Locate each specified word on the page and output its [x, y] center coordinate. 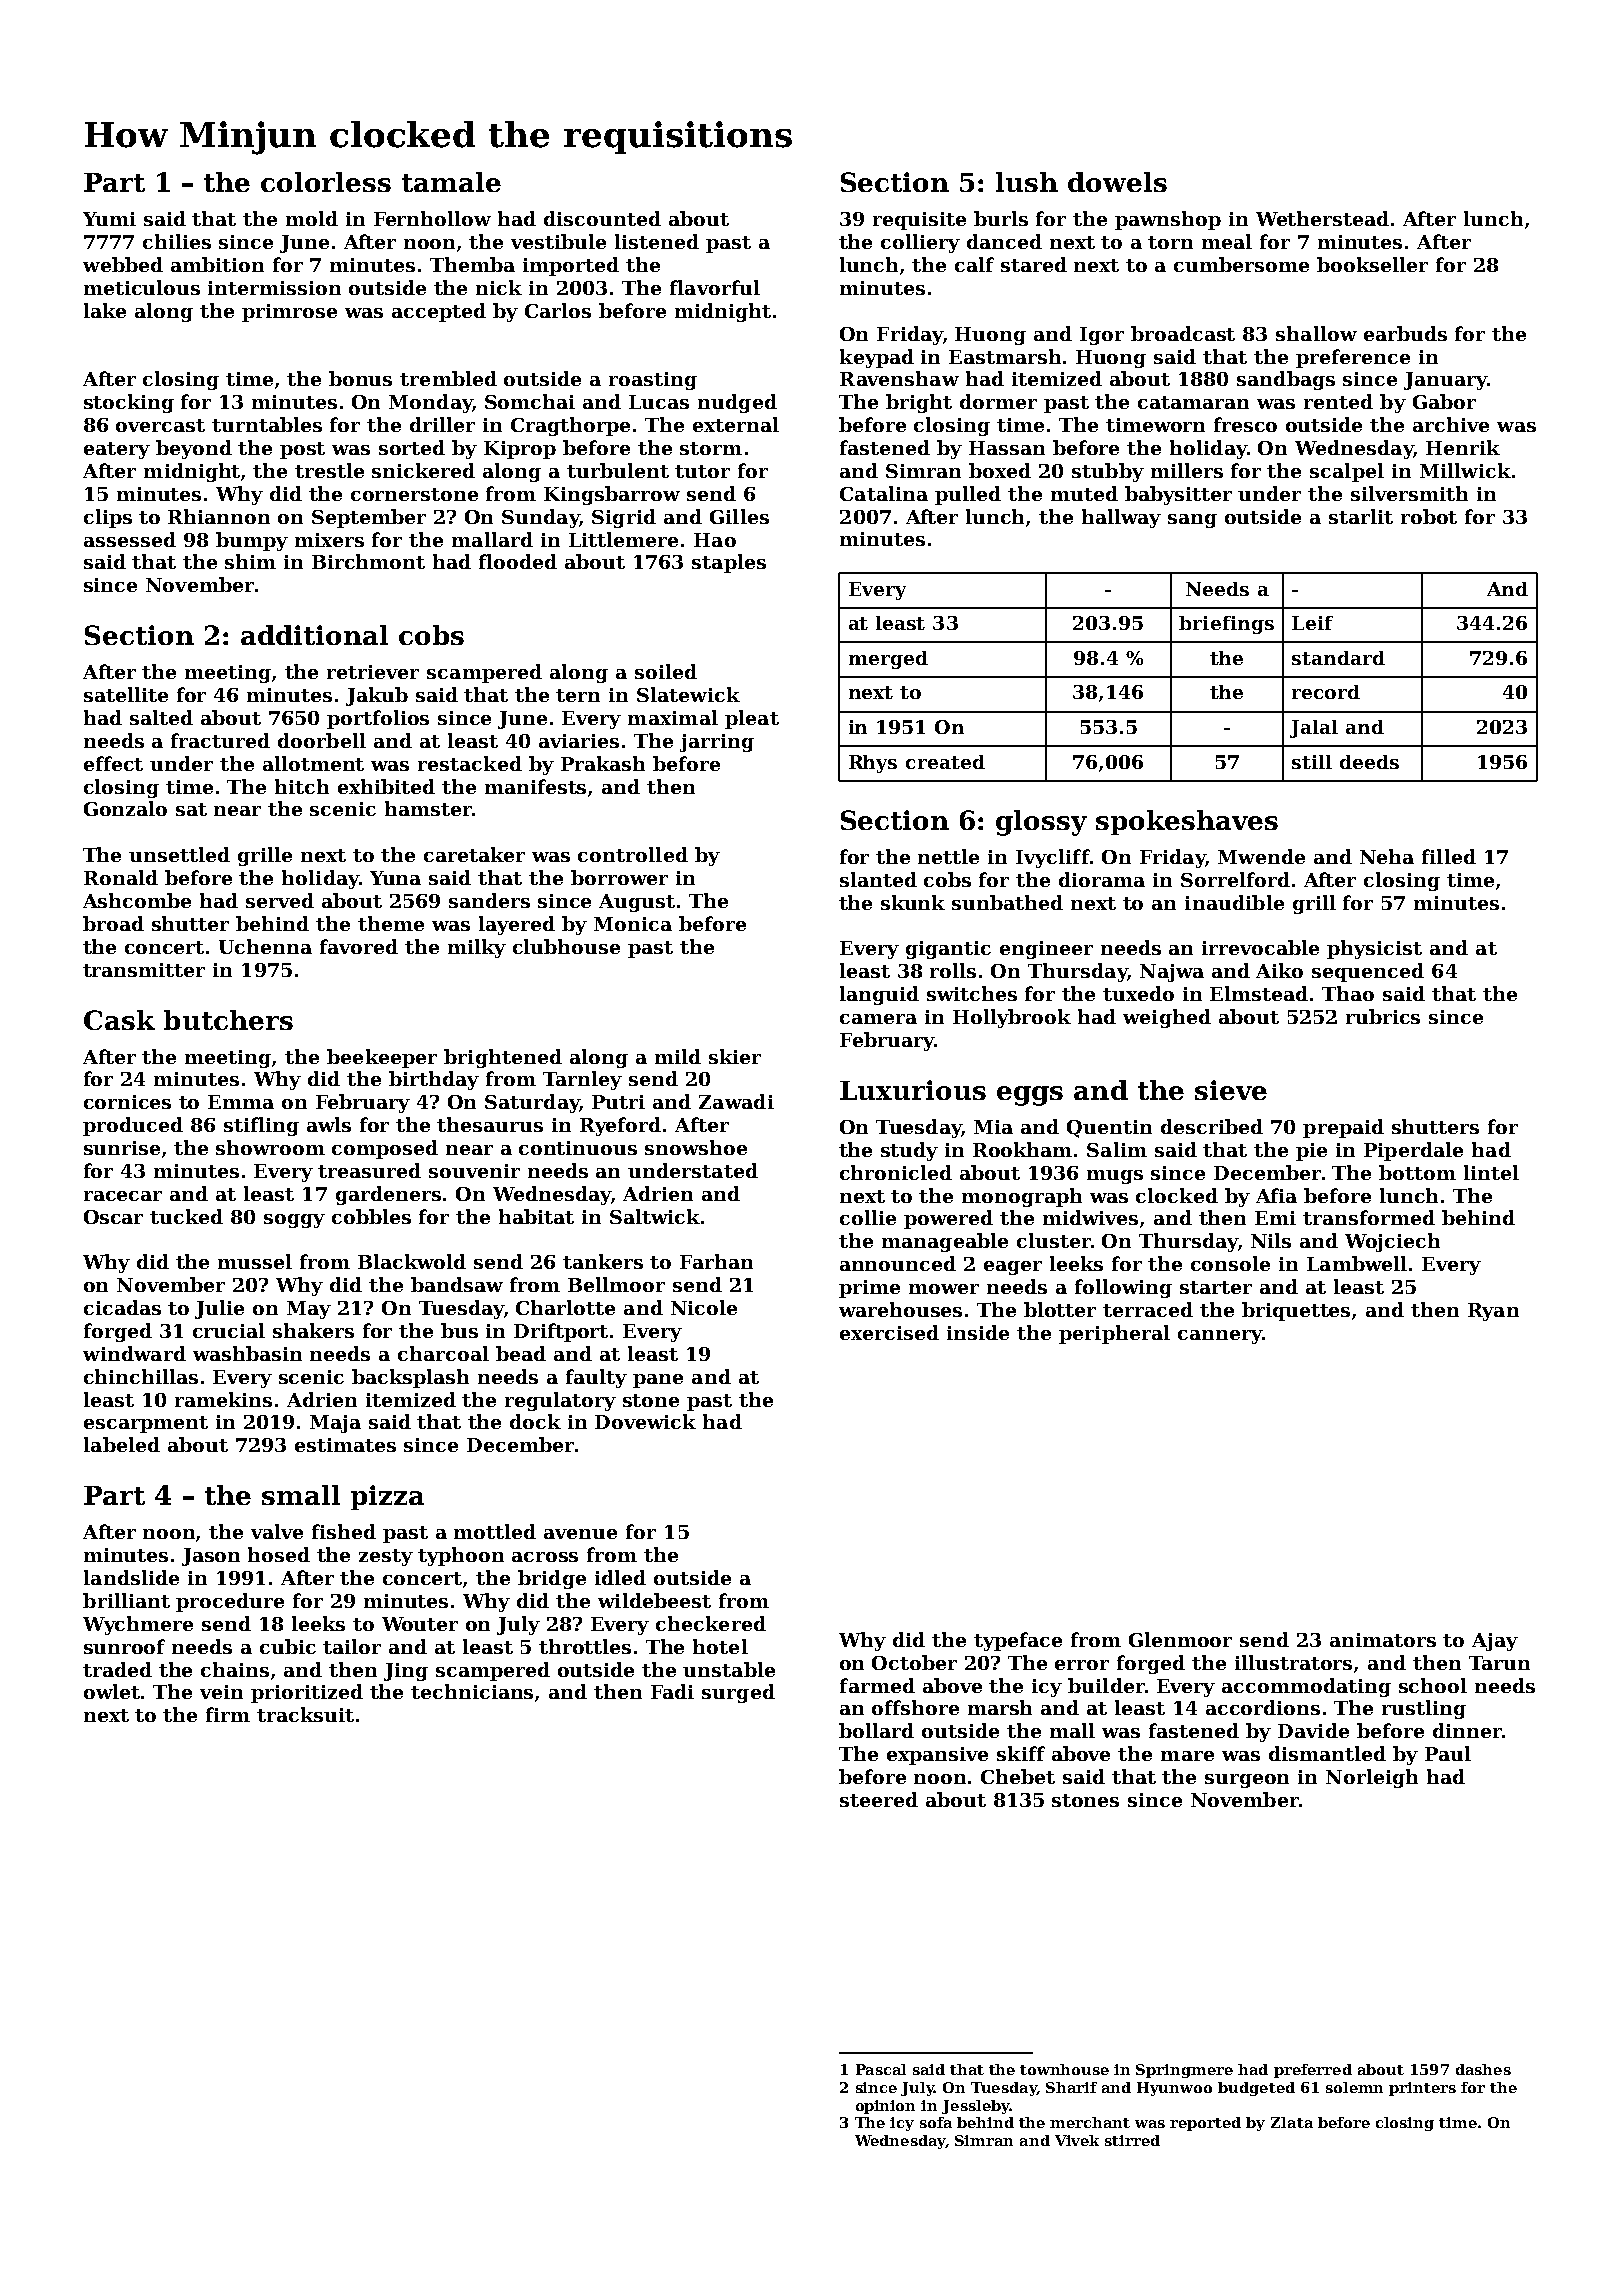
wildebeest [654, 1600]
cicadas [122, 1307]
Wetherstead [1322, 218]
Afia [1276, 1195]
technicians [472, 1691]
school [1433, 1685]
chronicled [896, 1172]
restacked [470, 763]
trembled [448, 378]
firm [228, 1714]
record [1326, 692]
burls [1001, 218]
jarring [717, 743]
